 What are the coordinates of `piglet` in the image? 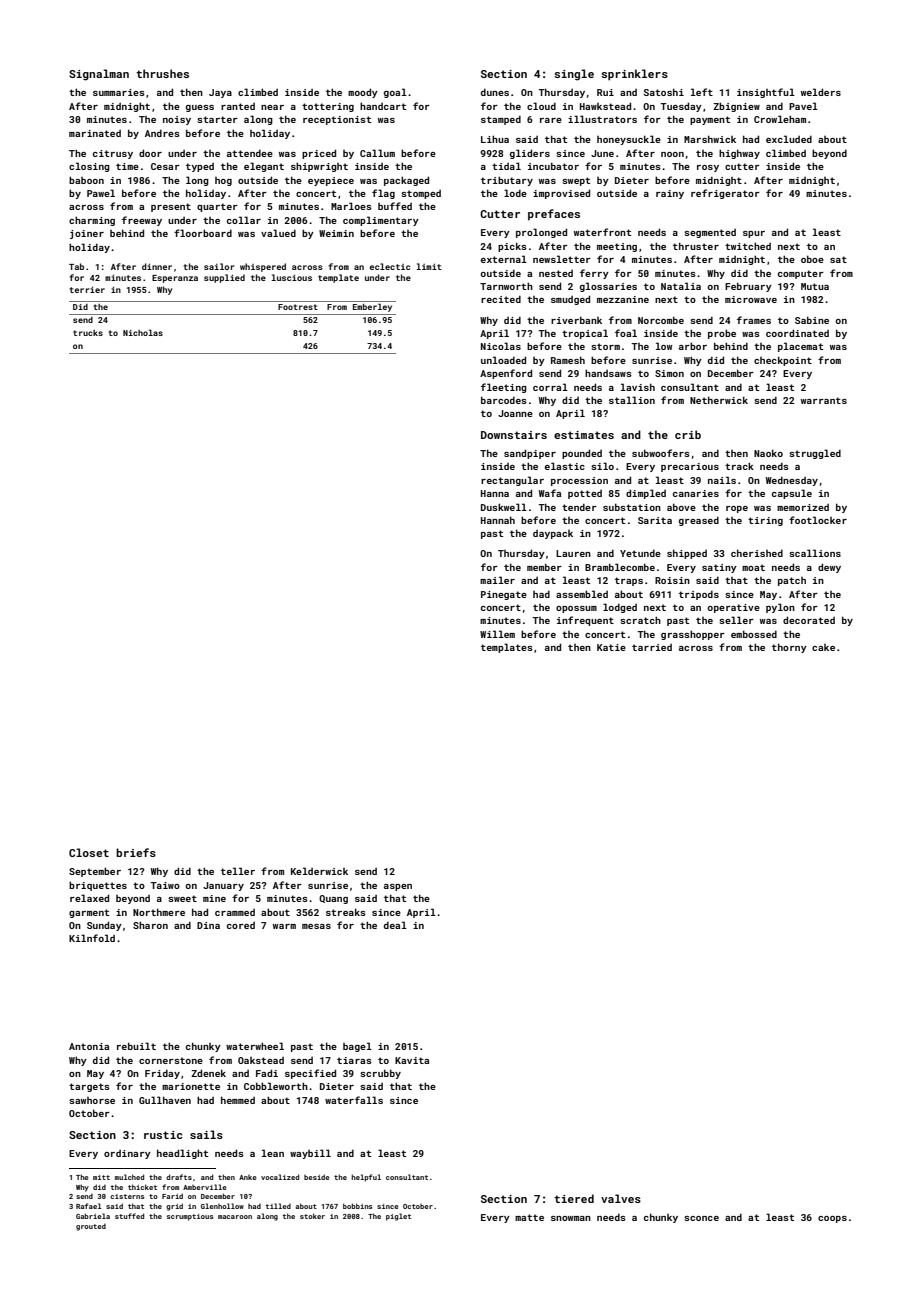 It's located at (398, 1217).
